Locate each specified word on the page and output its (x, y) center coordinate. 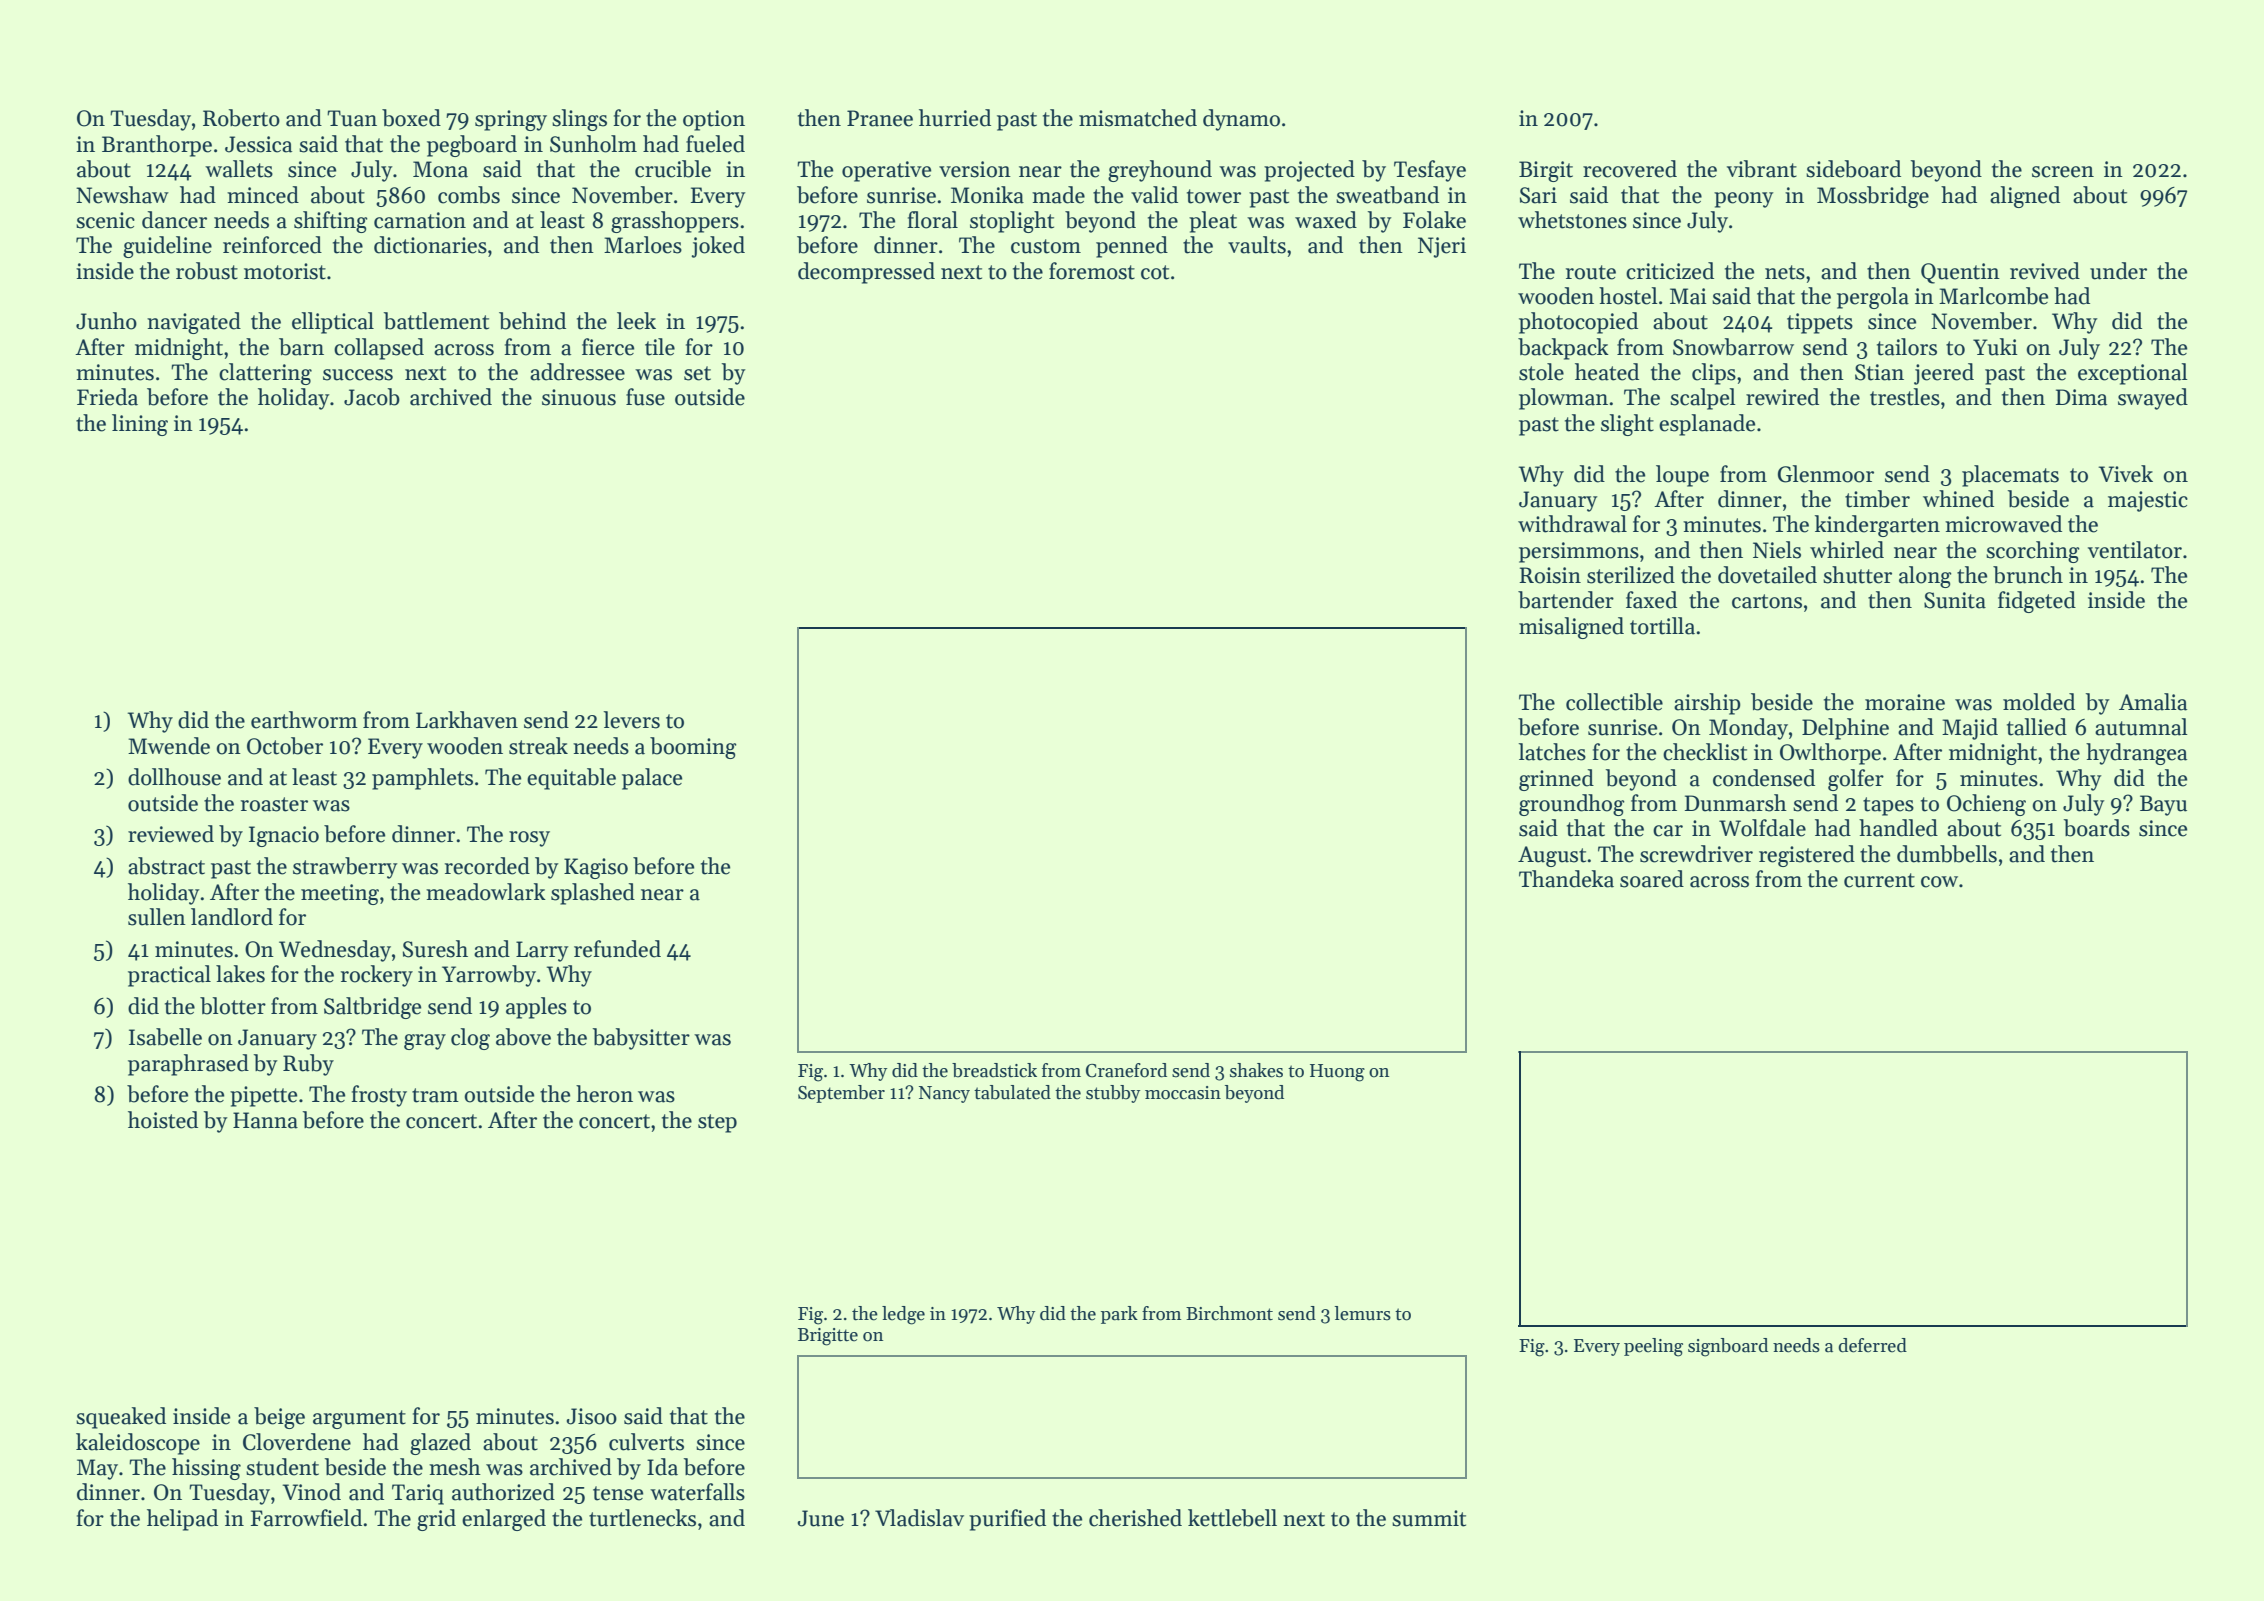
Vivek (2125, 474)
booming (693, 748)
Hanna (265, 1120)
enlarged (504, 1520)
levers (631, 720)
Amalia (2153, 702)
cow (1939, 882)
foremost (1092, 271)
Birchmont (1229, 1313)
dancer (174, 220)
